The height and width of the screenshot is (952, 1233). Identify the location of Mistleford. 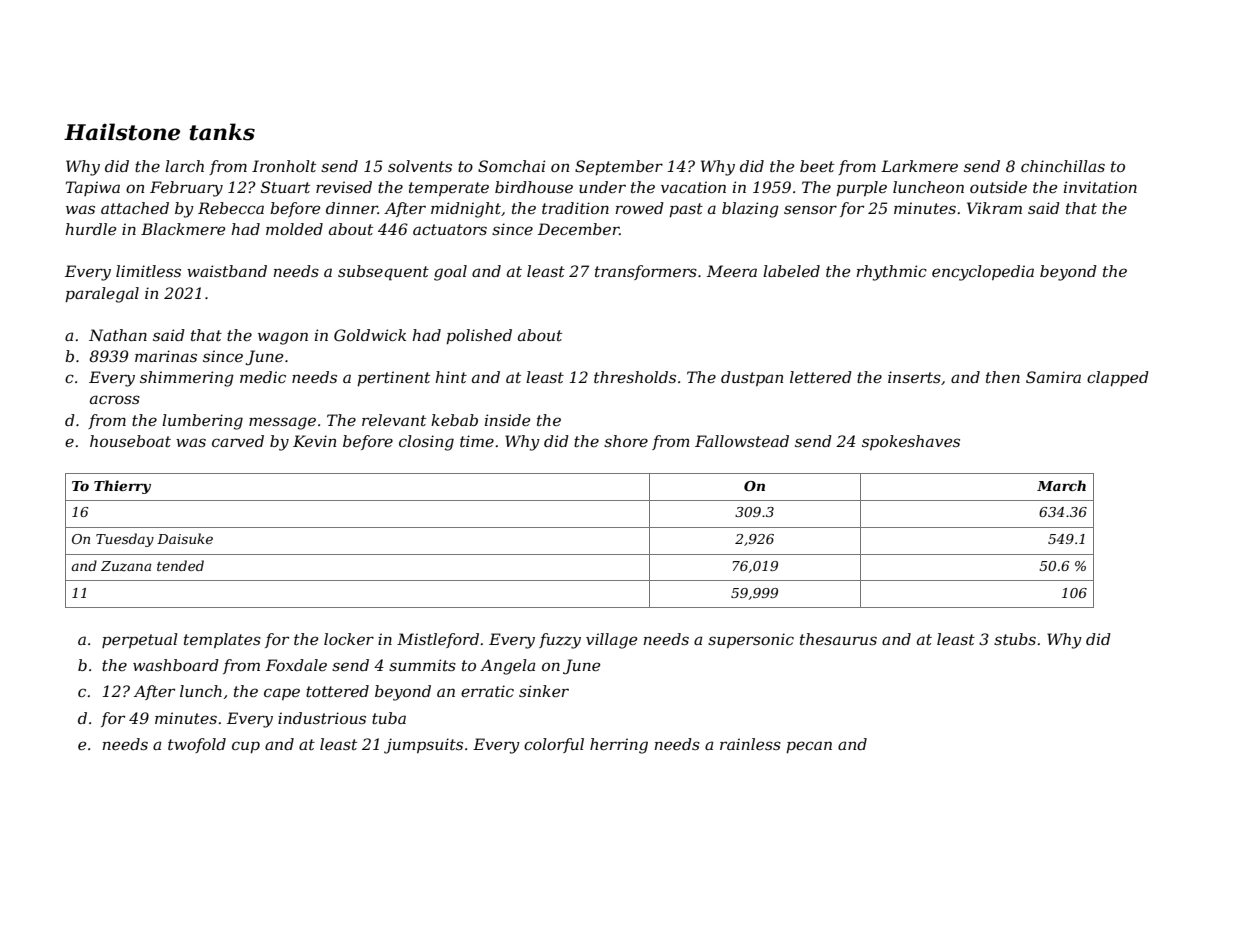
(438, 640).
